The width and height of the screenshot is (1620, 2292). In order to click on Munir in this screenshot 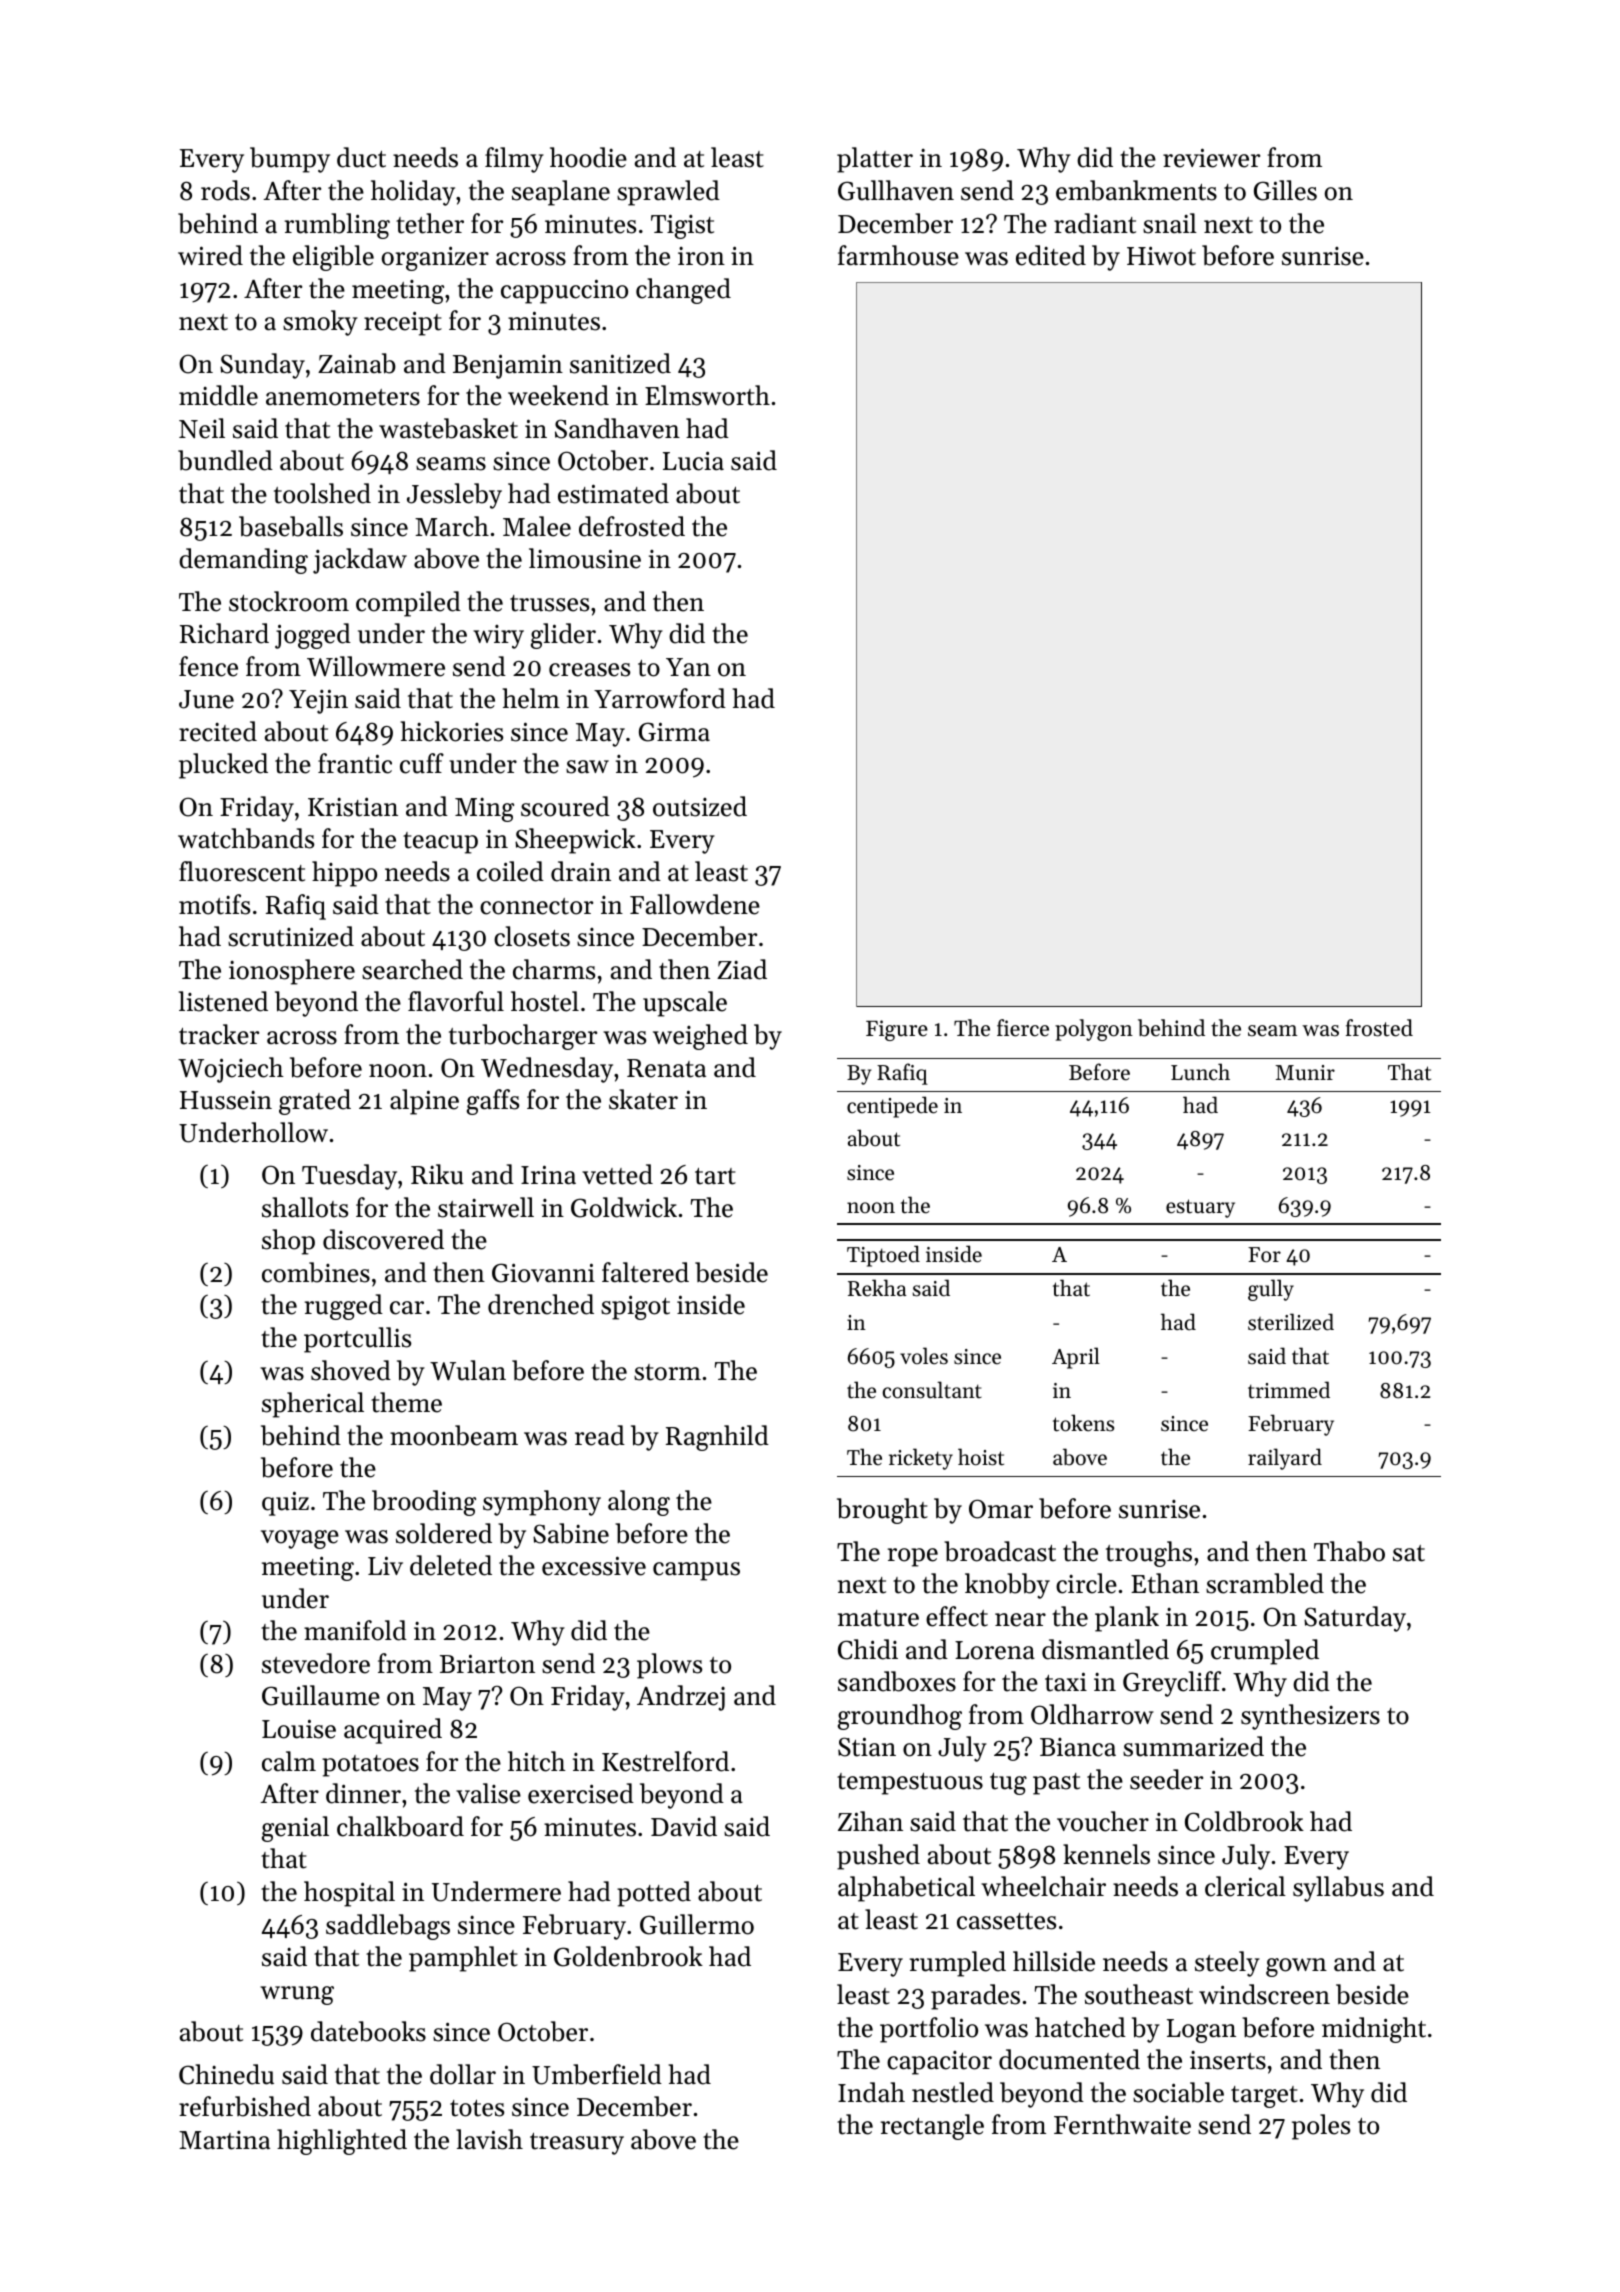, I will do `click(1305, 1072)`.
